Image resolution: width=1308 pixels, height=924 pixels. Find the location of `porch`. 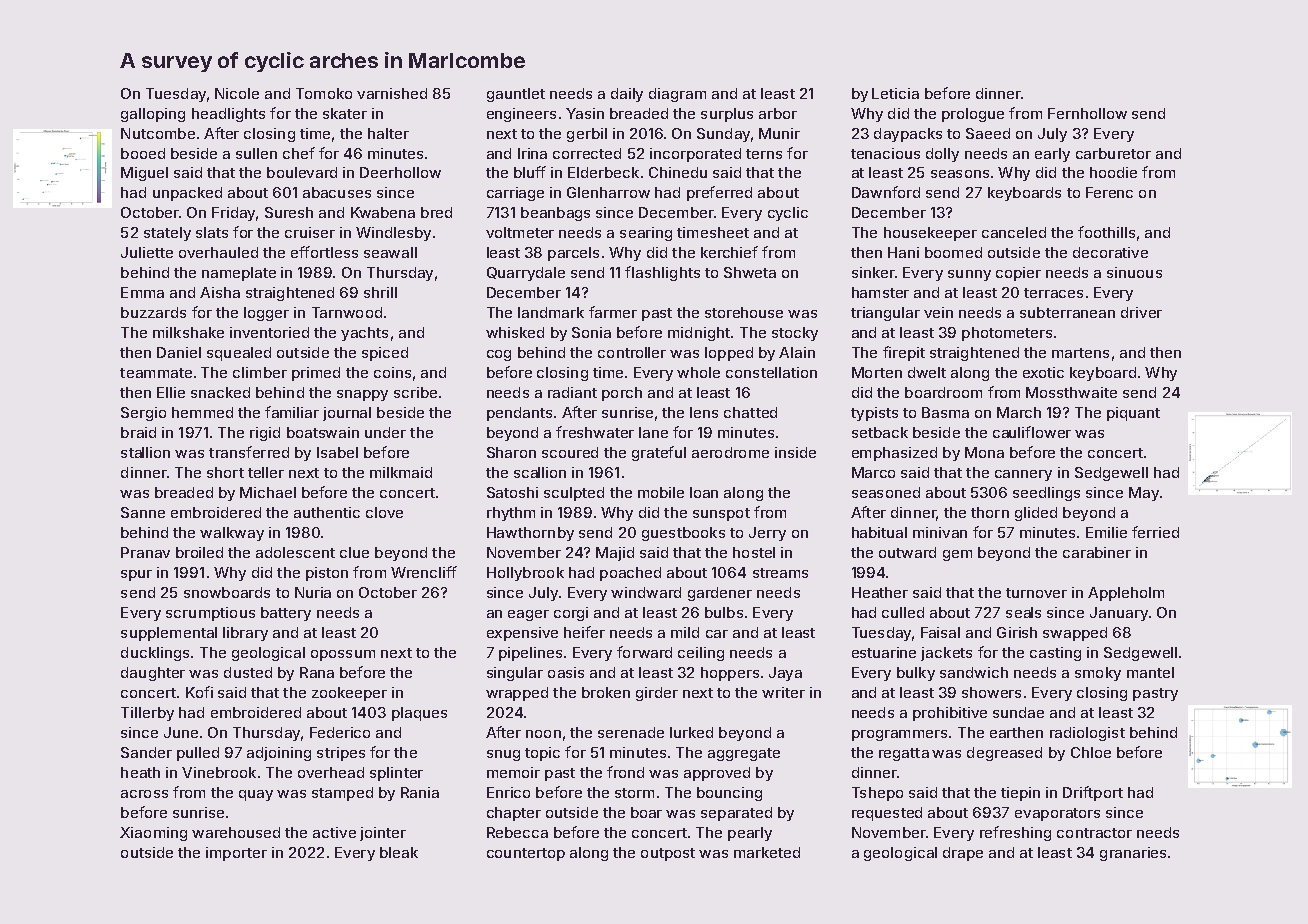

porch is located at coordinates (622, 394).
